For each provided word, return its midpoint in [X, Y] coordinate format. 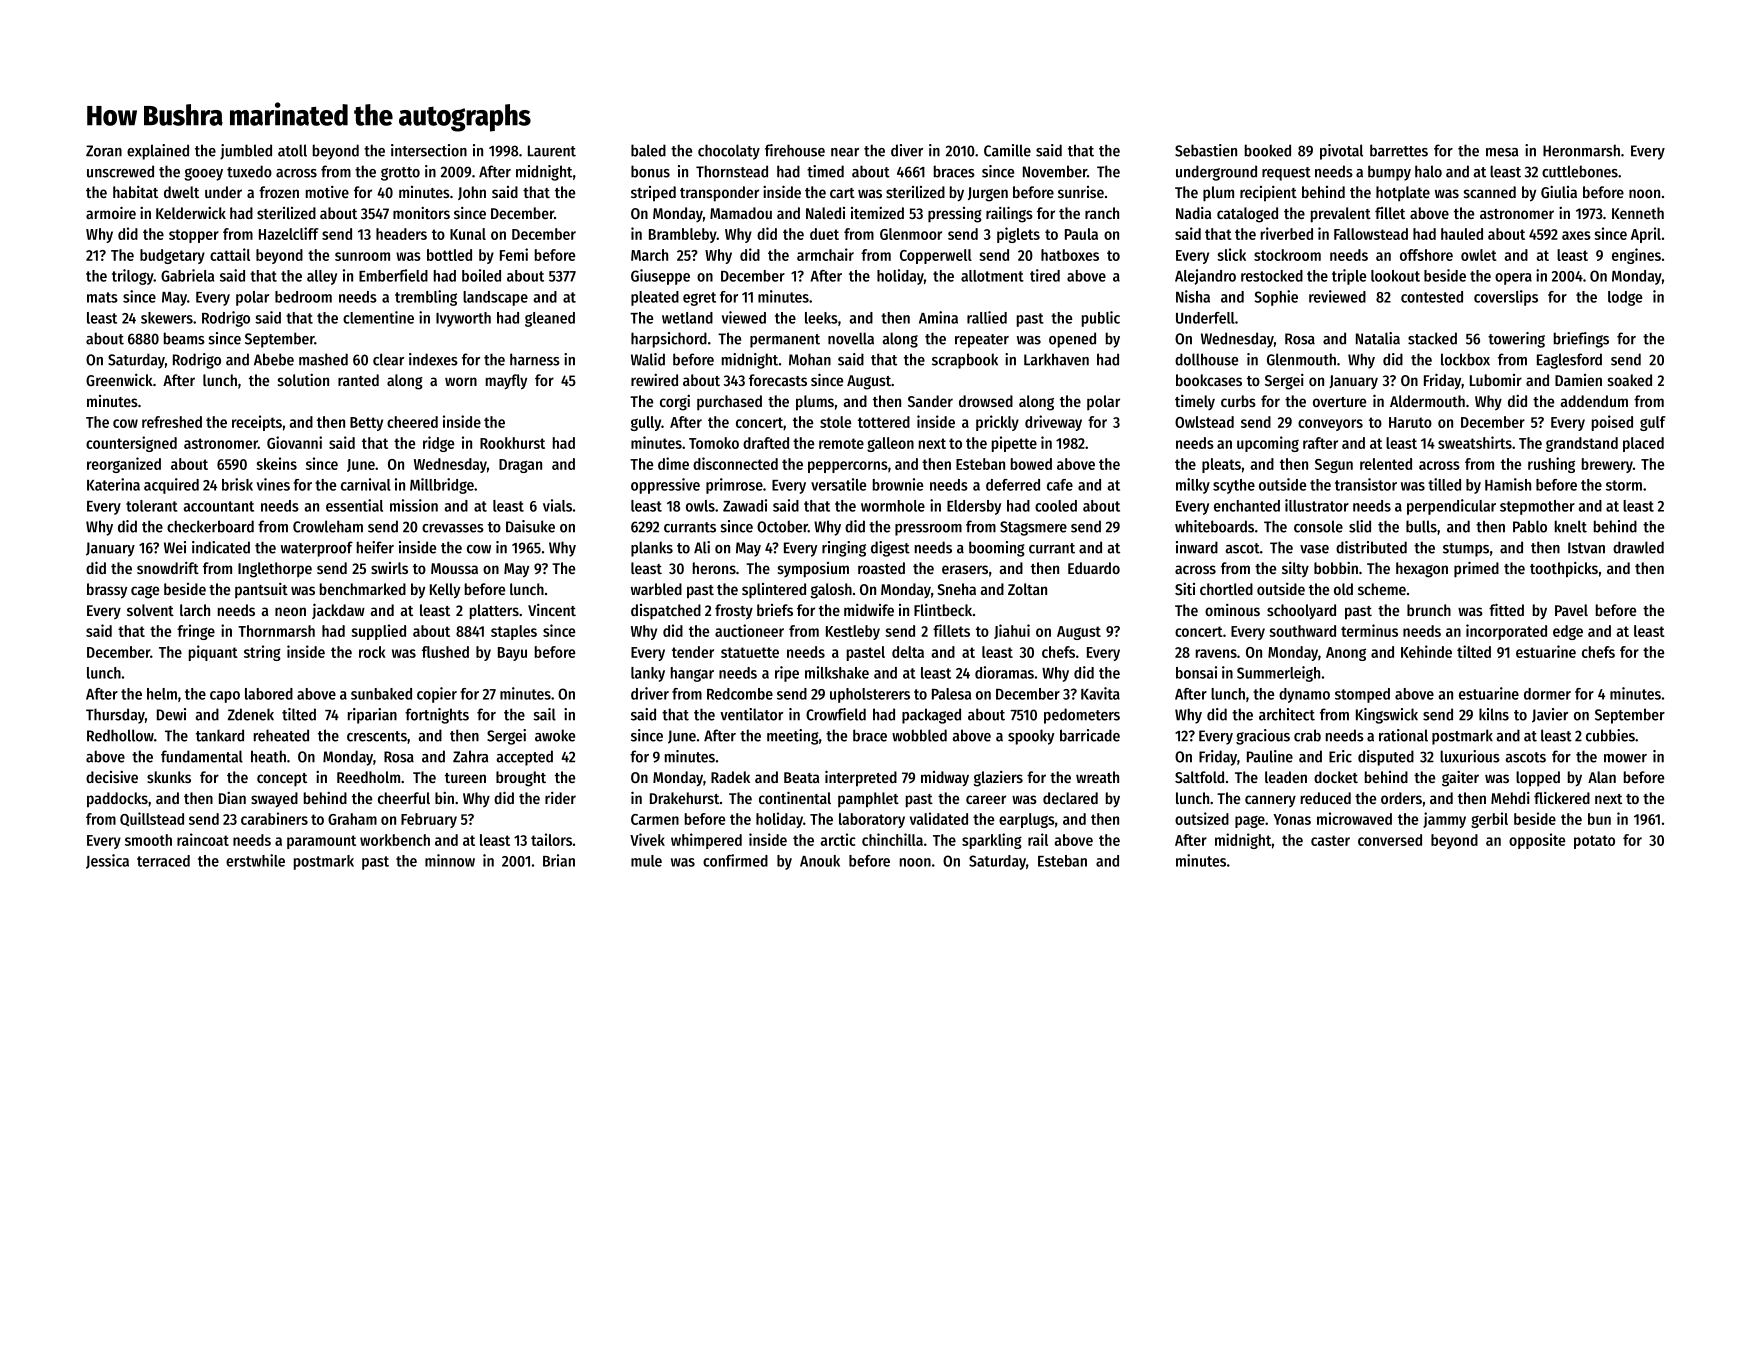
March [649, 255]
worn [461, 381]
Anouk [820, 861]
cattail [230, 254]
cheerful [404, 798]
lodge [1625, 298]
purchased [729, 402]
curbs [1238, 401]
